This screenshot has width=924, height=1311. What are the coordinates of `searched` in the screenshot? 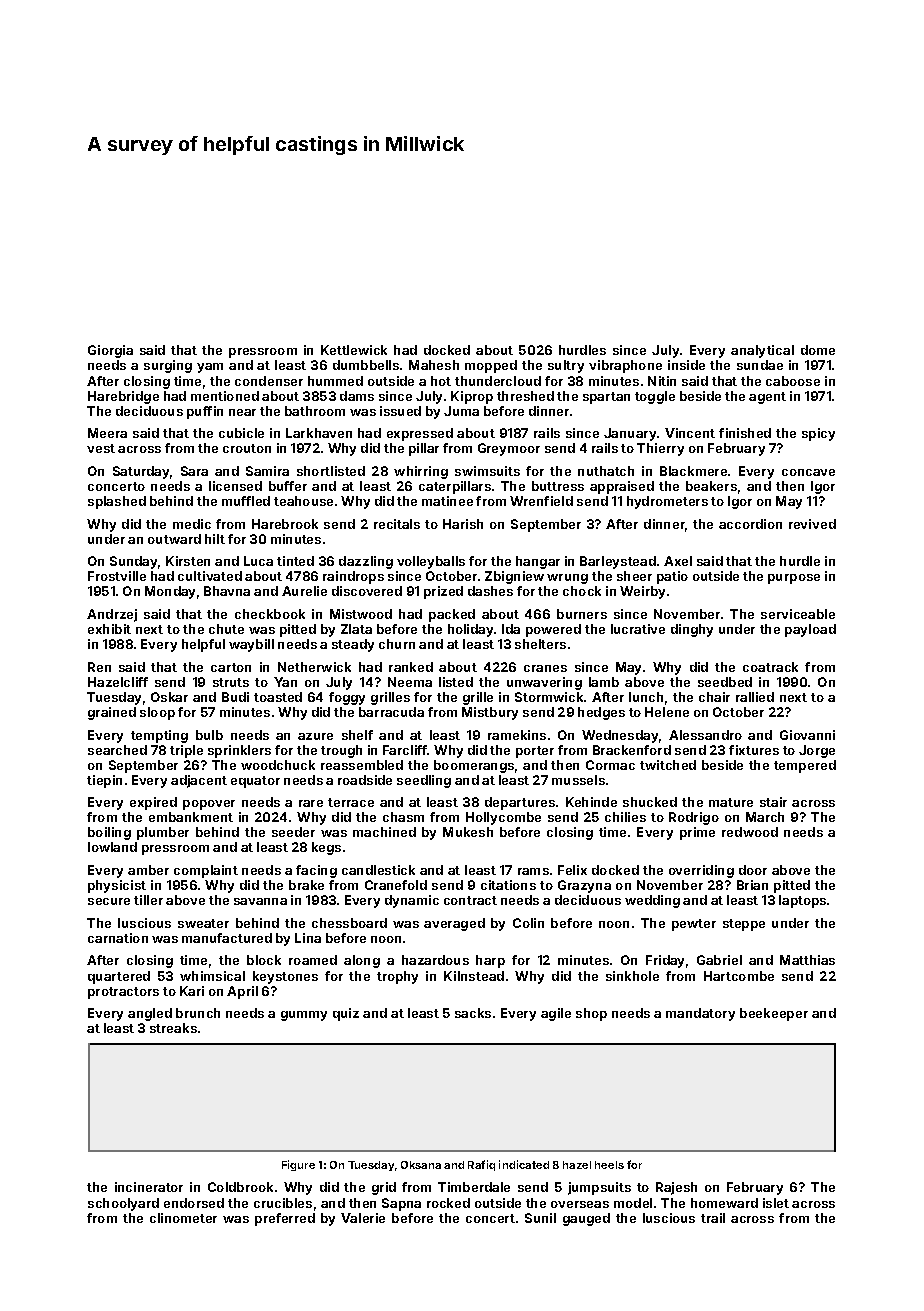 It's located at (117, 750).
